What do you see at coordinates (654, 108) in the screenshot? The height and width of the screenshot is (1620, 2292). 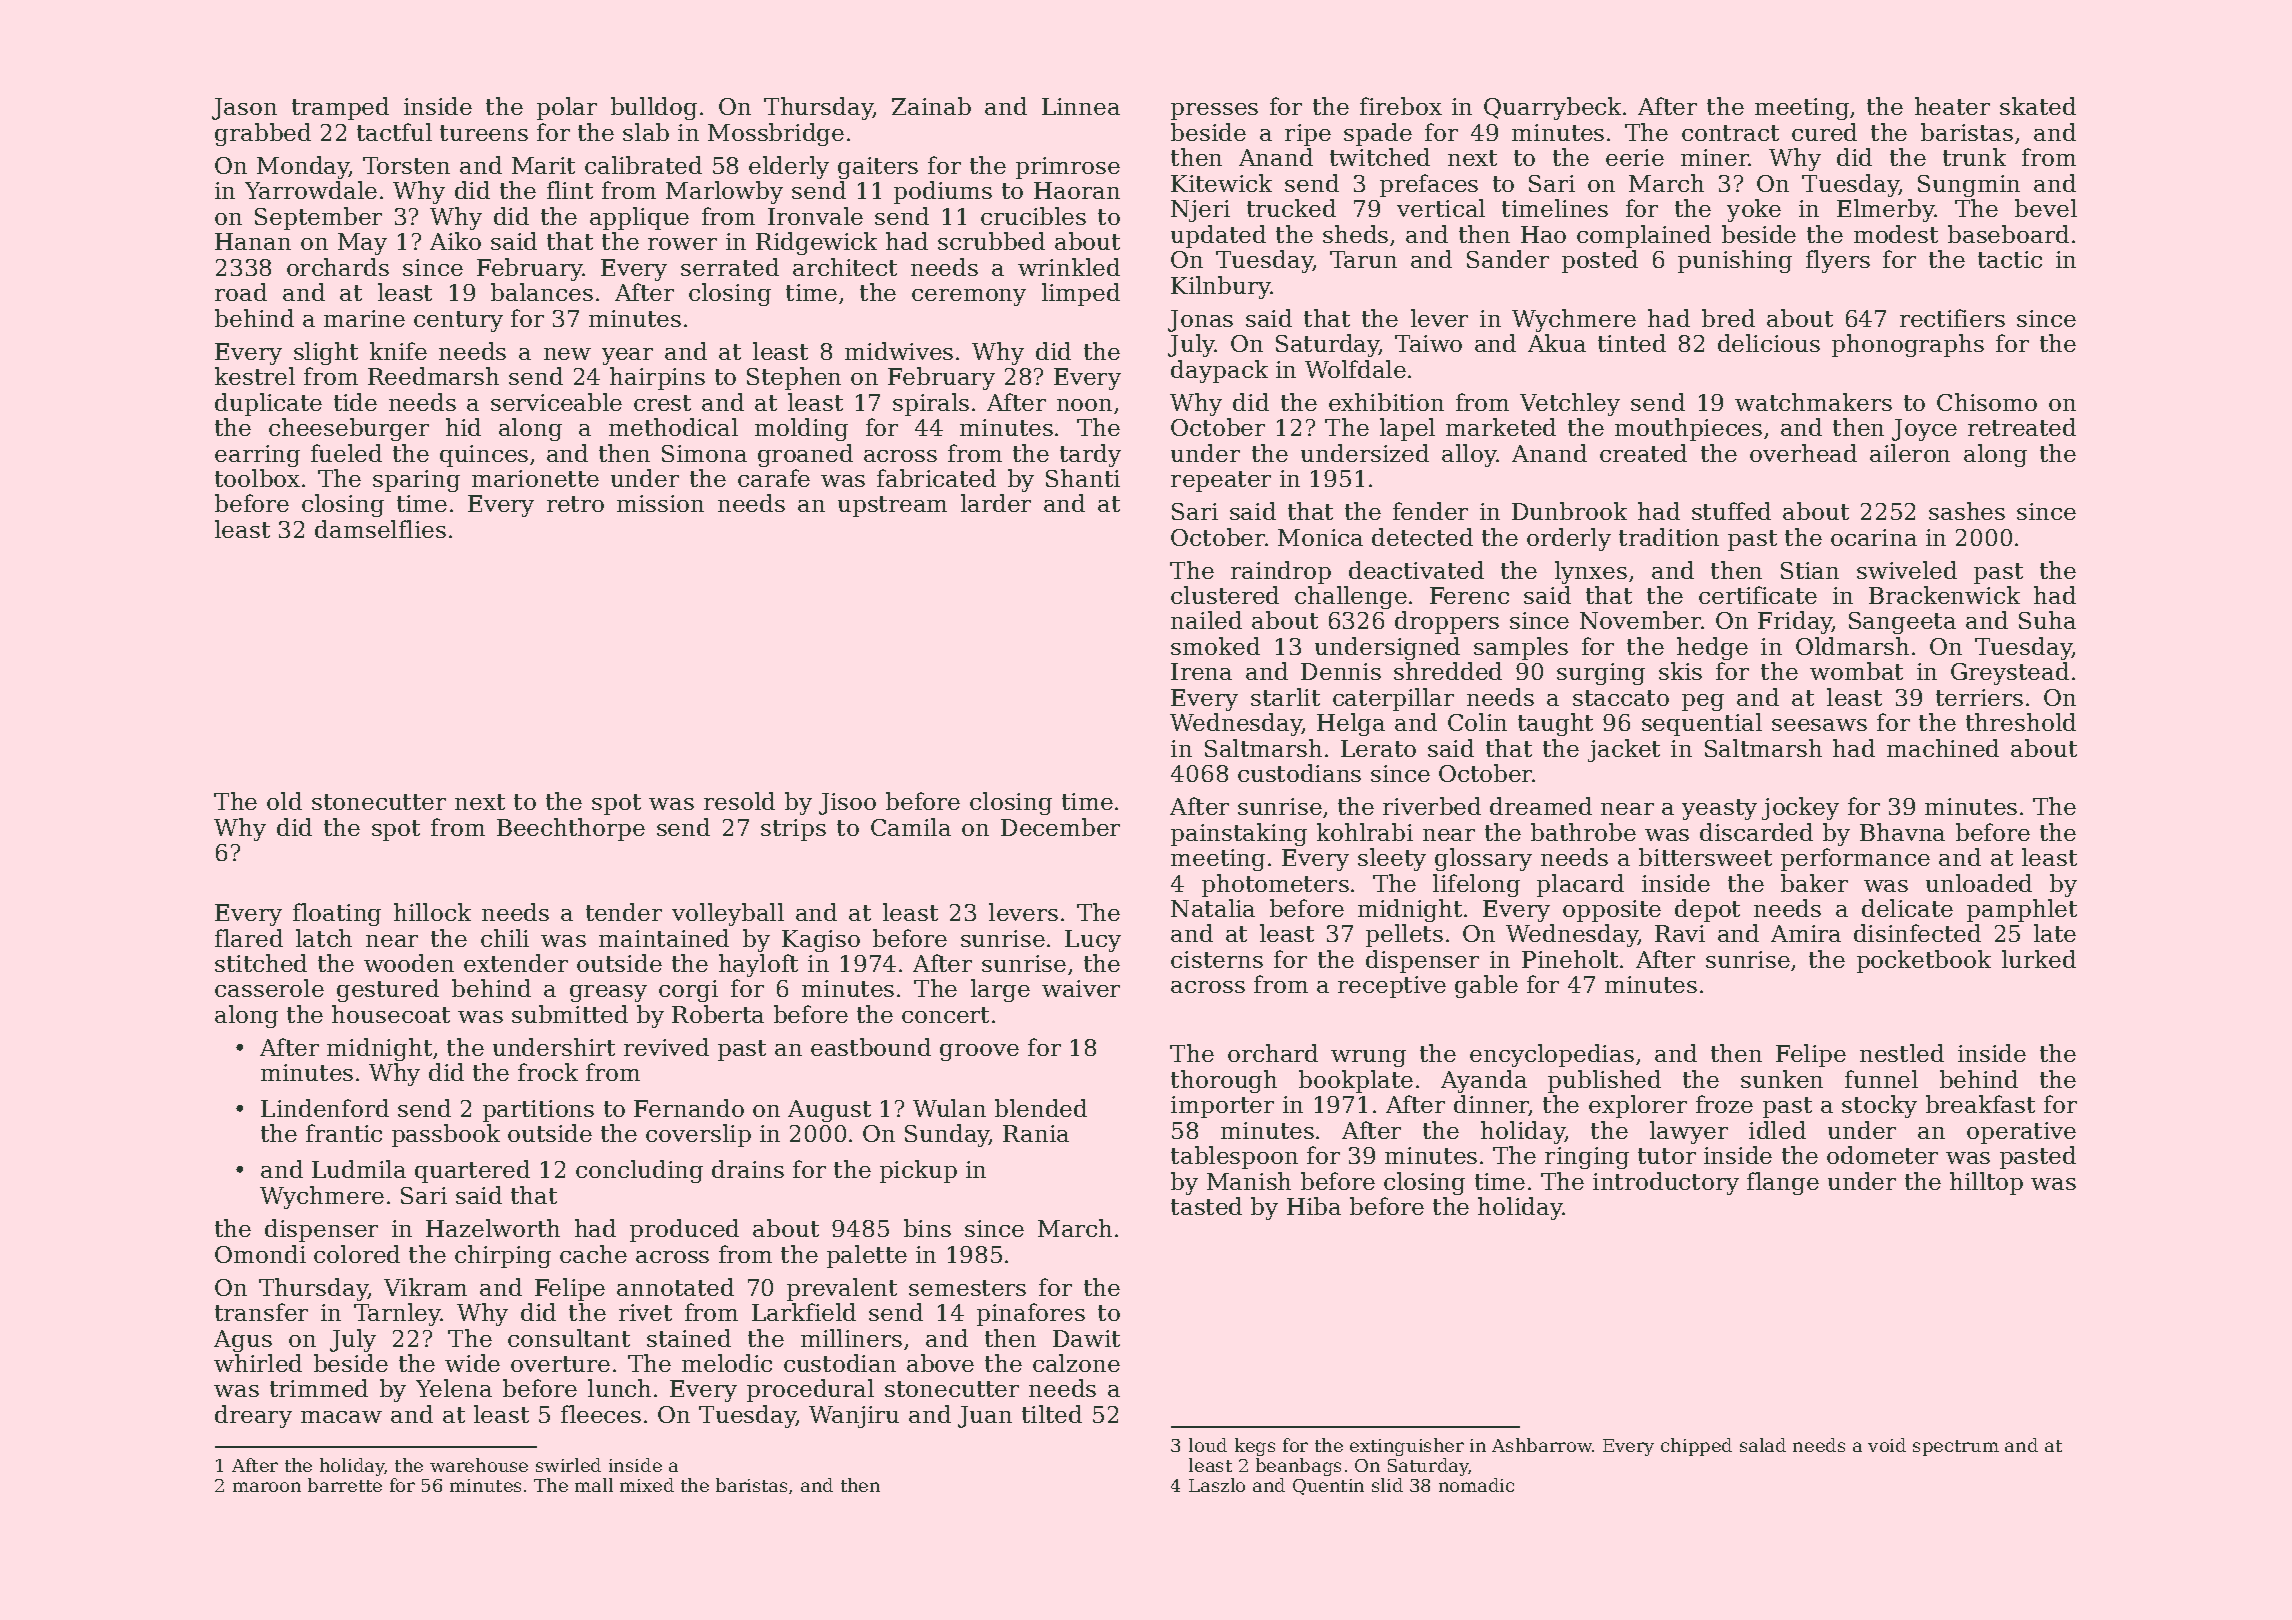 I see `bulldog` at bounding box center [654, 108].
